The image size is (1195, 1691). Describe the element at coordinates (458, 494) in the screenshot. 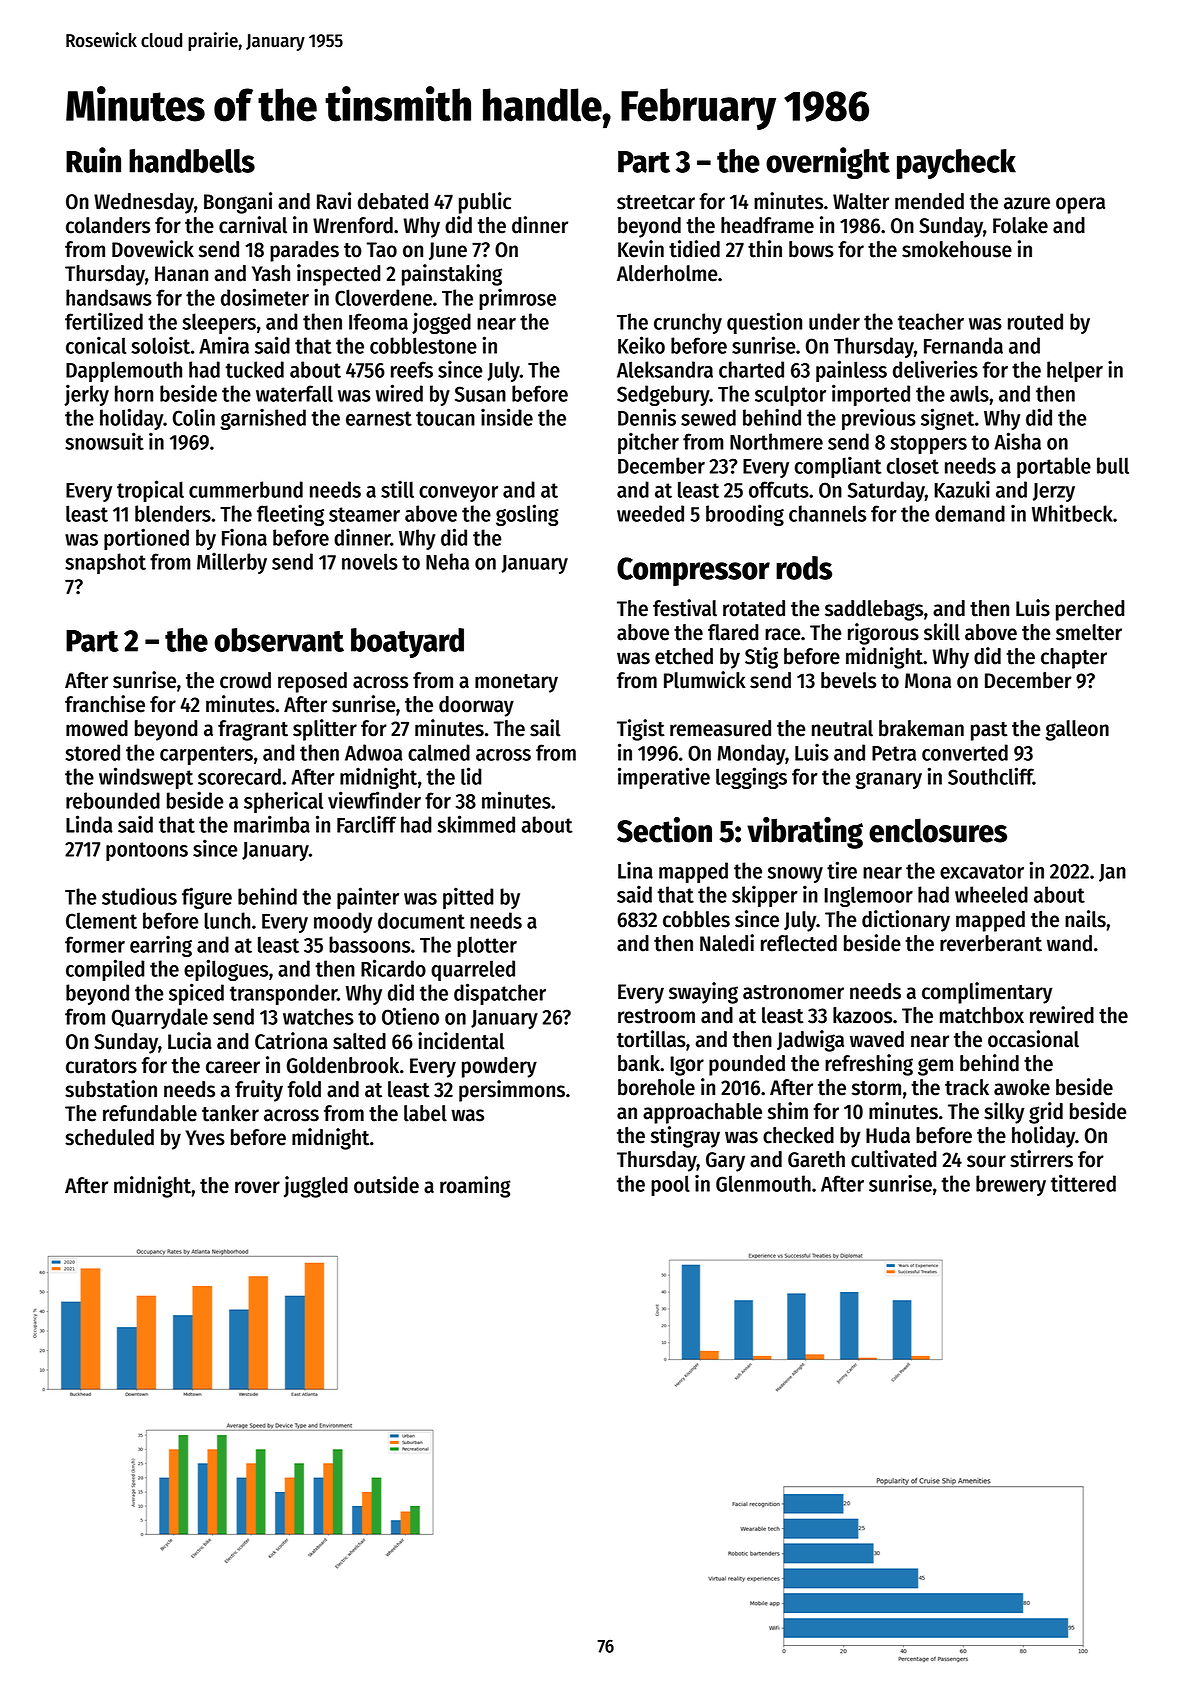

I see `conveyor` at that location.
